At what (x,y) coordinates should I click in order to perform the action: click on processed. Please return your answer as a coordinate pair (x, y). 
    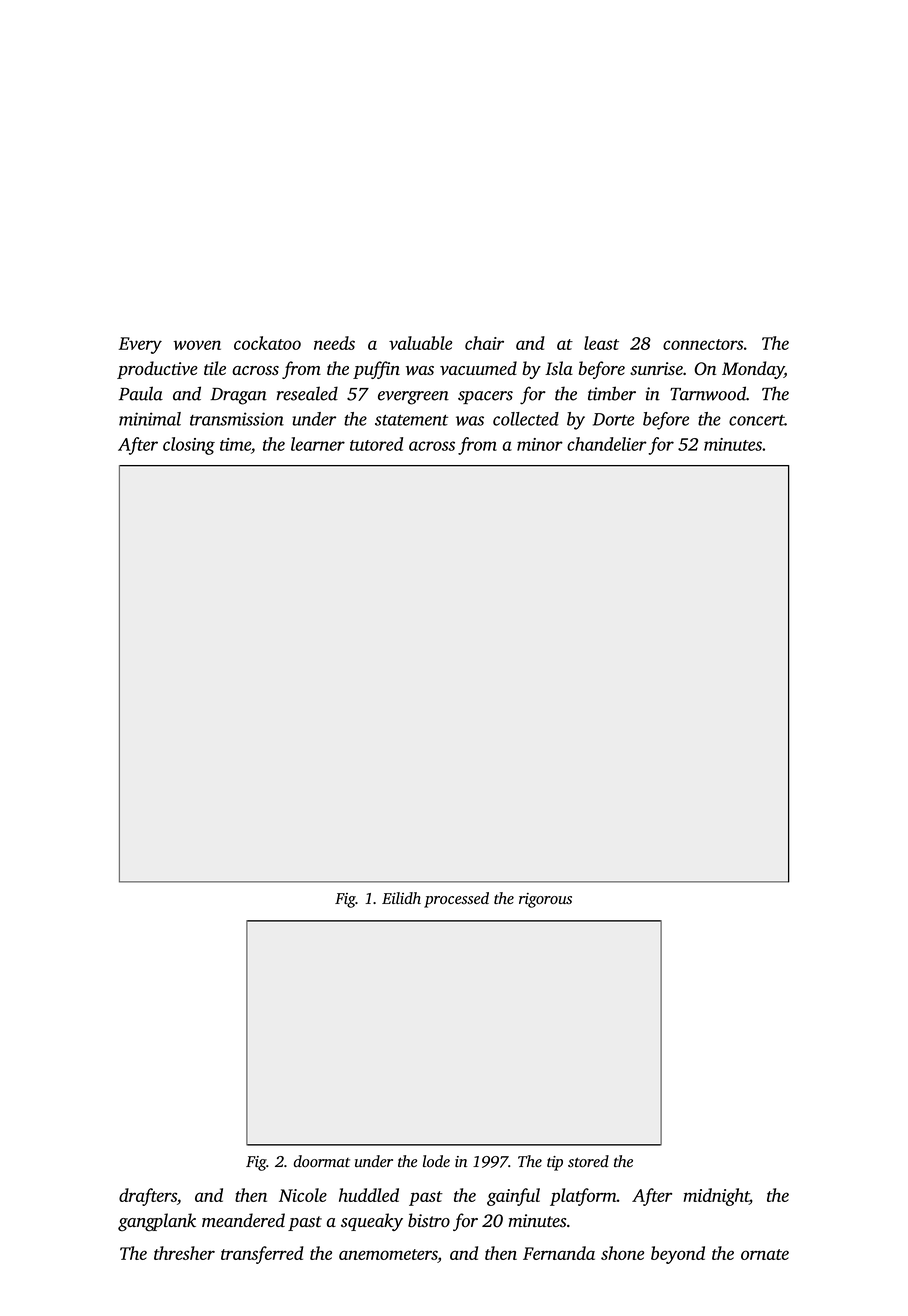
    Looking at the image, I should click on (456, 900).
